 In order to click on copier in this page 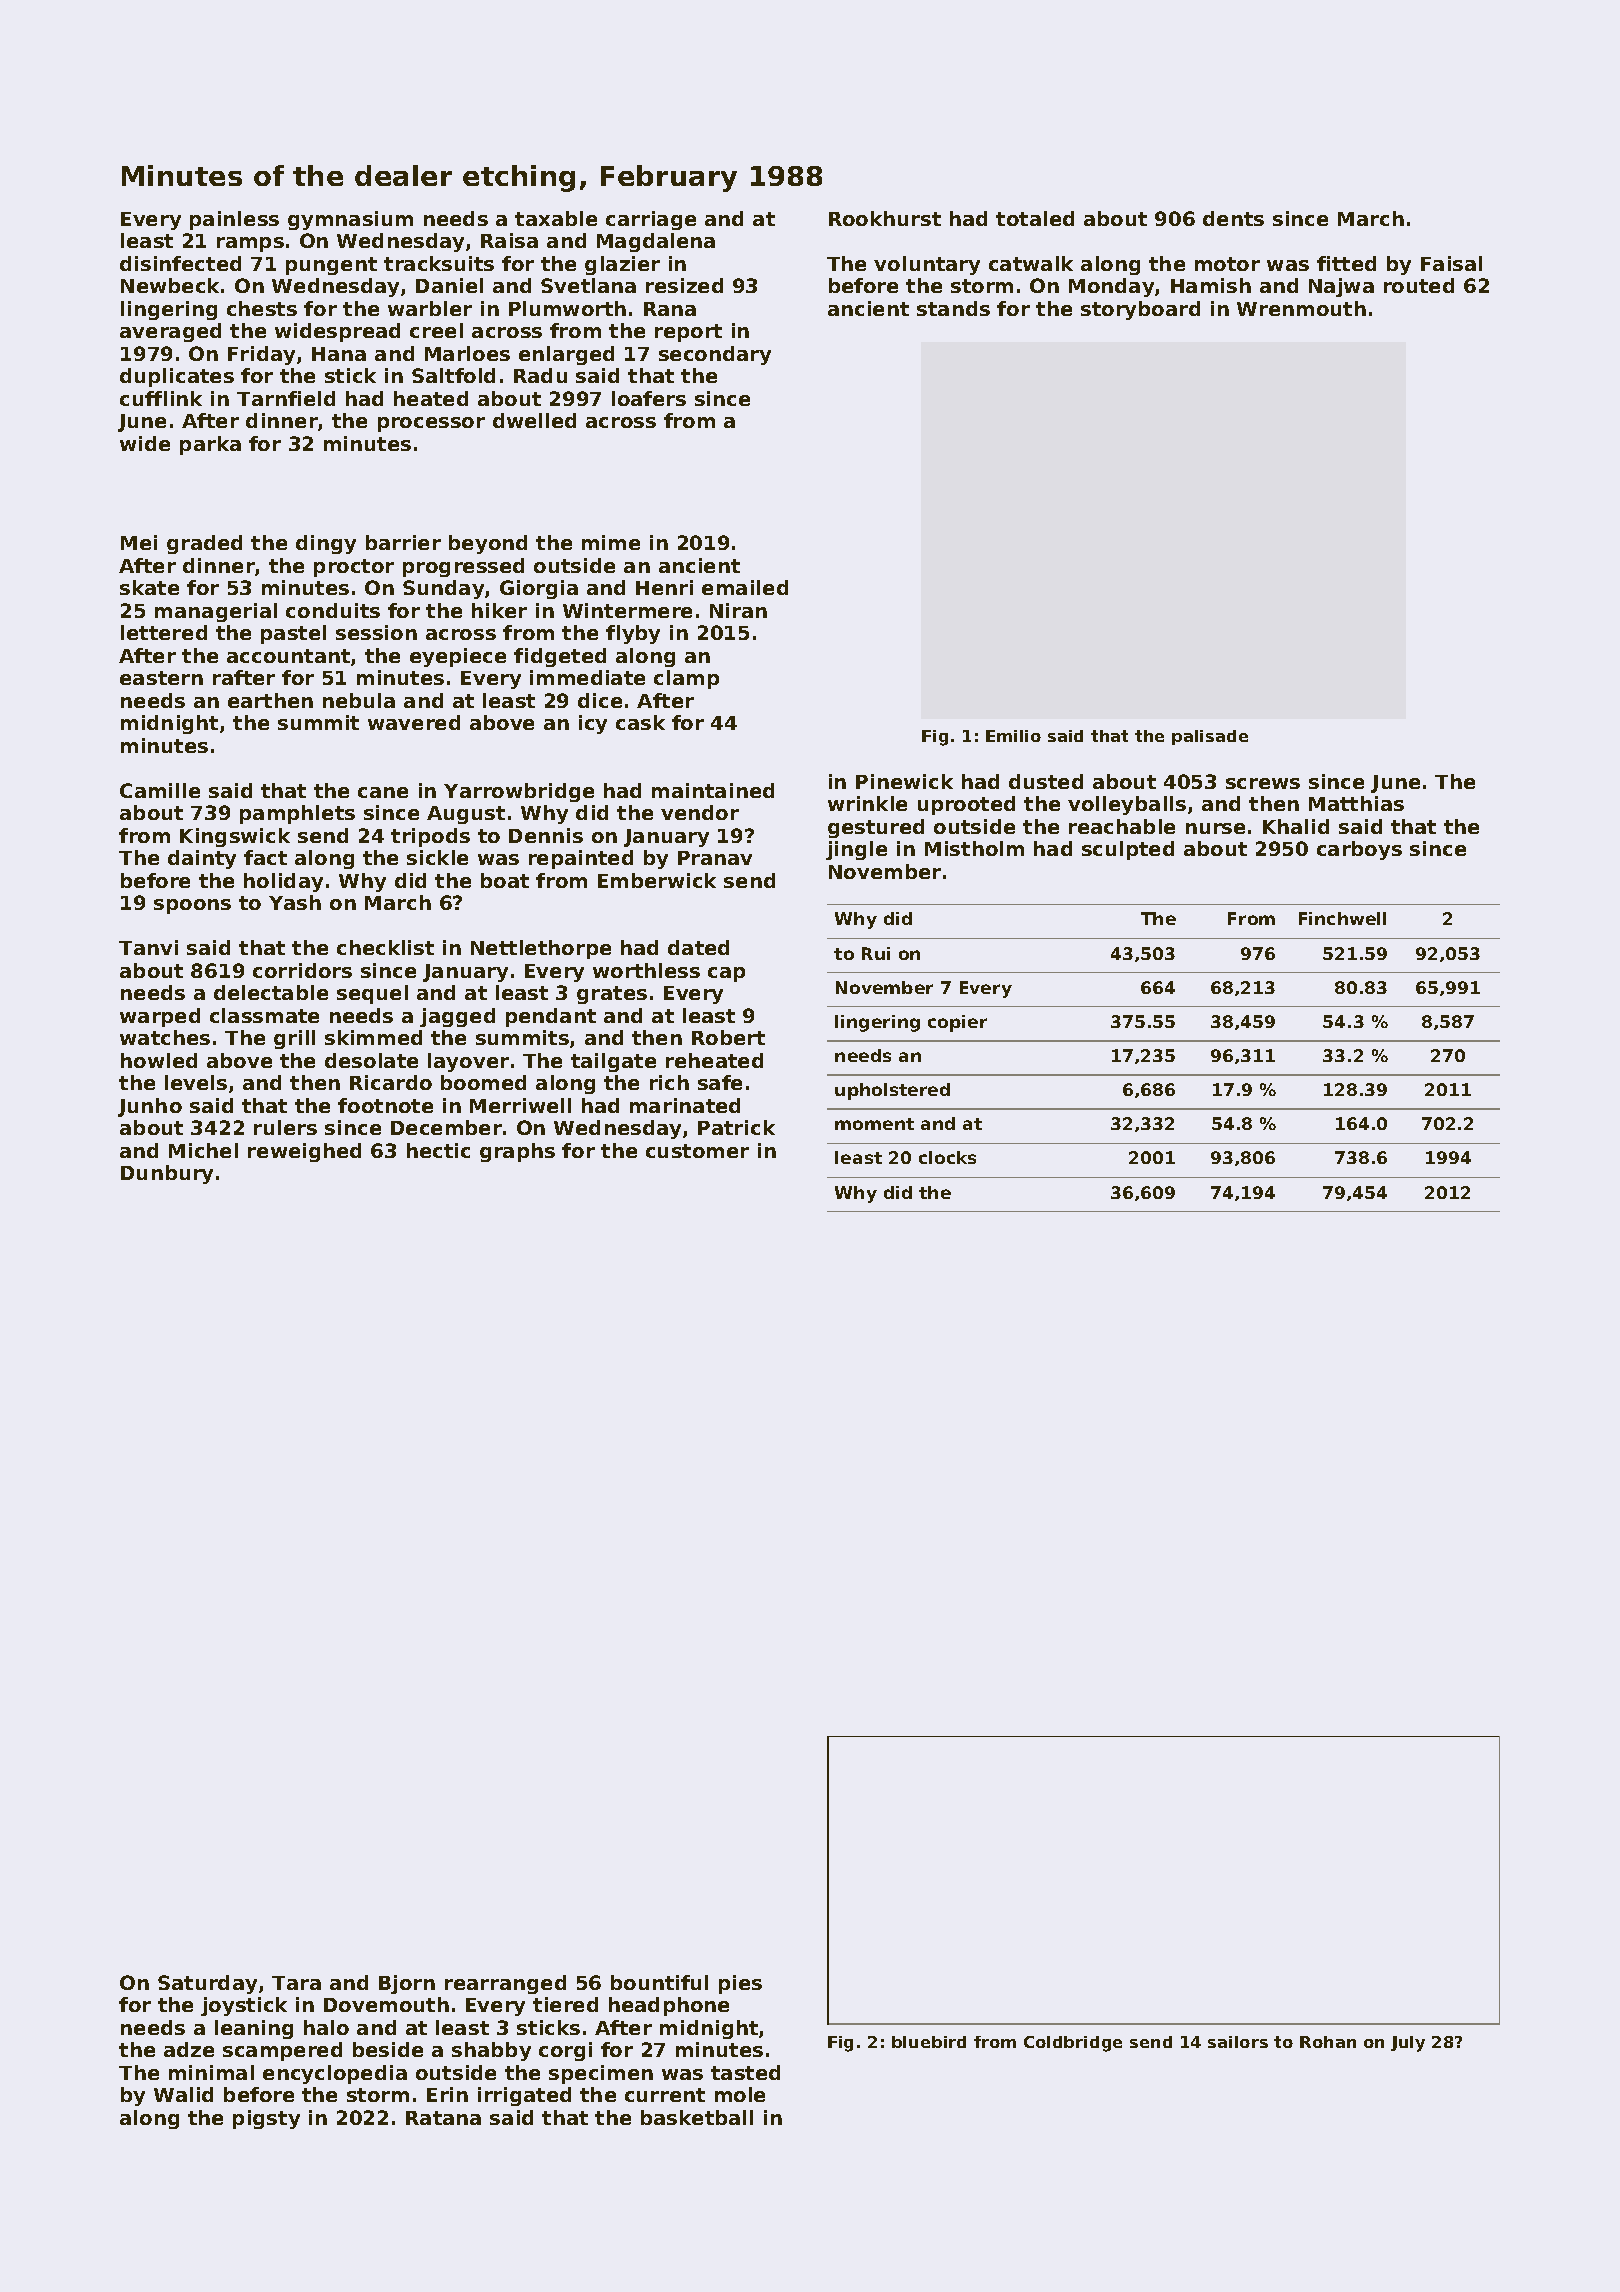, I will do `click(957, 1023)`.
